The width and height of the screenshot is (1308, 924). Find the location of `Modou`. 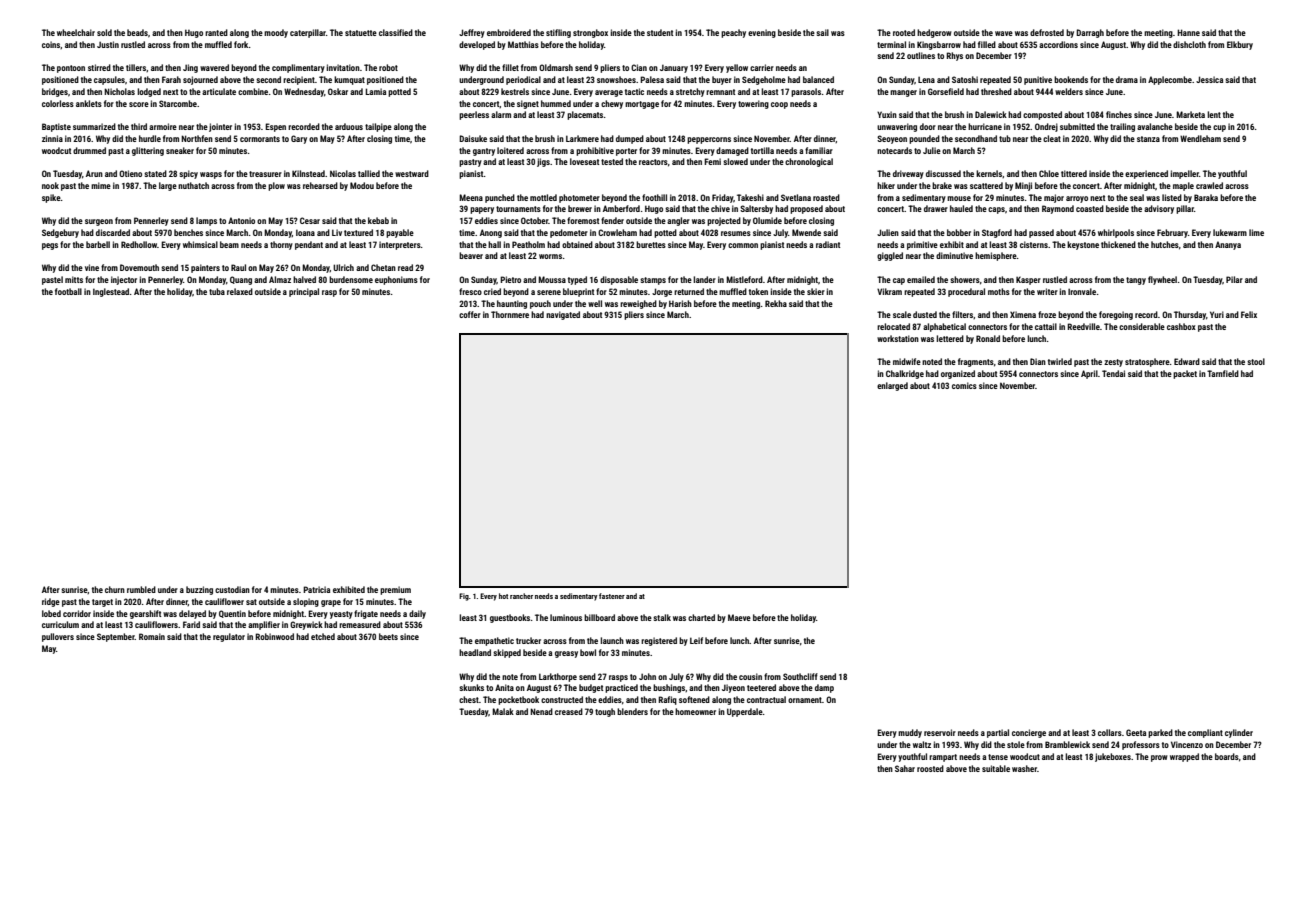

Modou is located at coordinates (362, 185).
